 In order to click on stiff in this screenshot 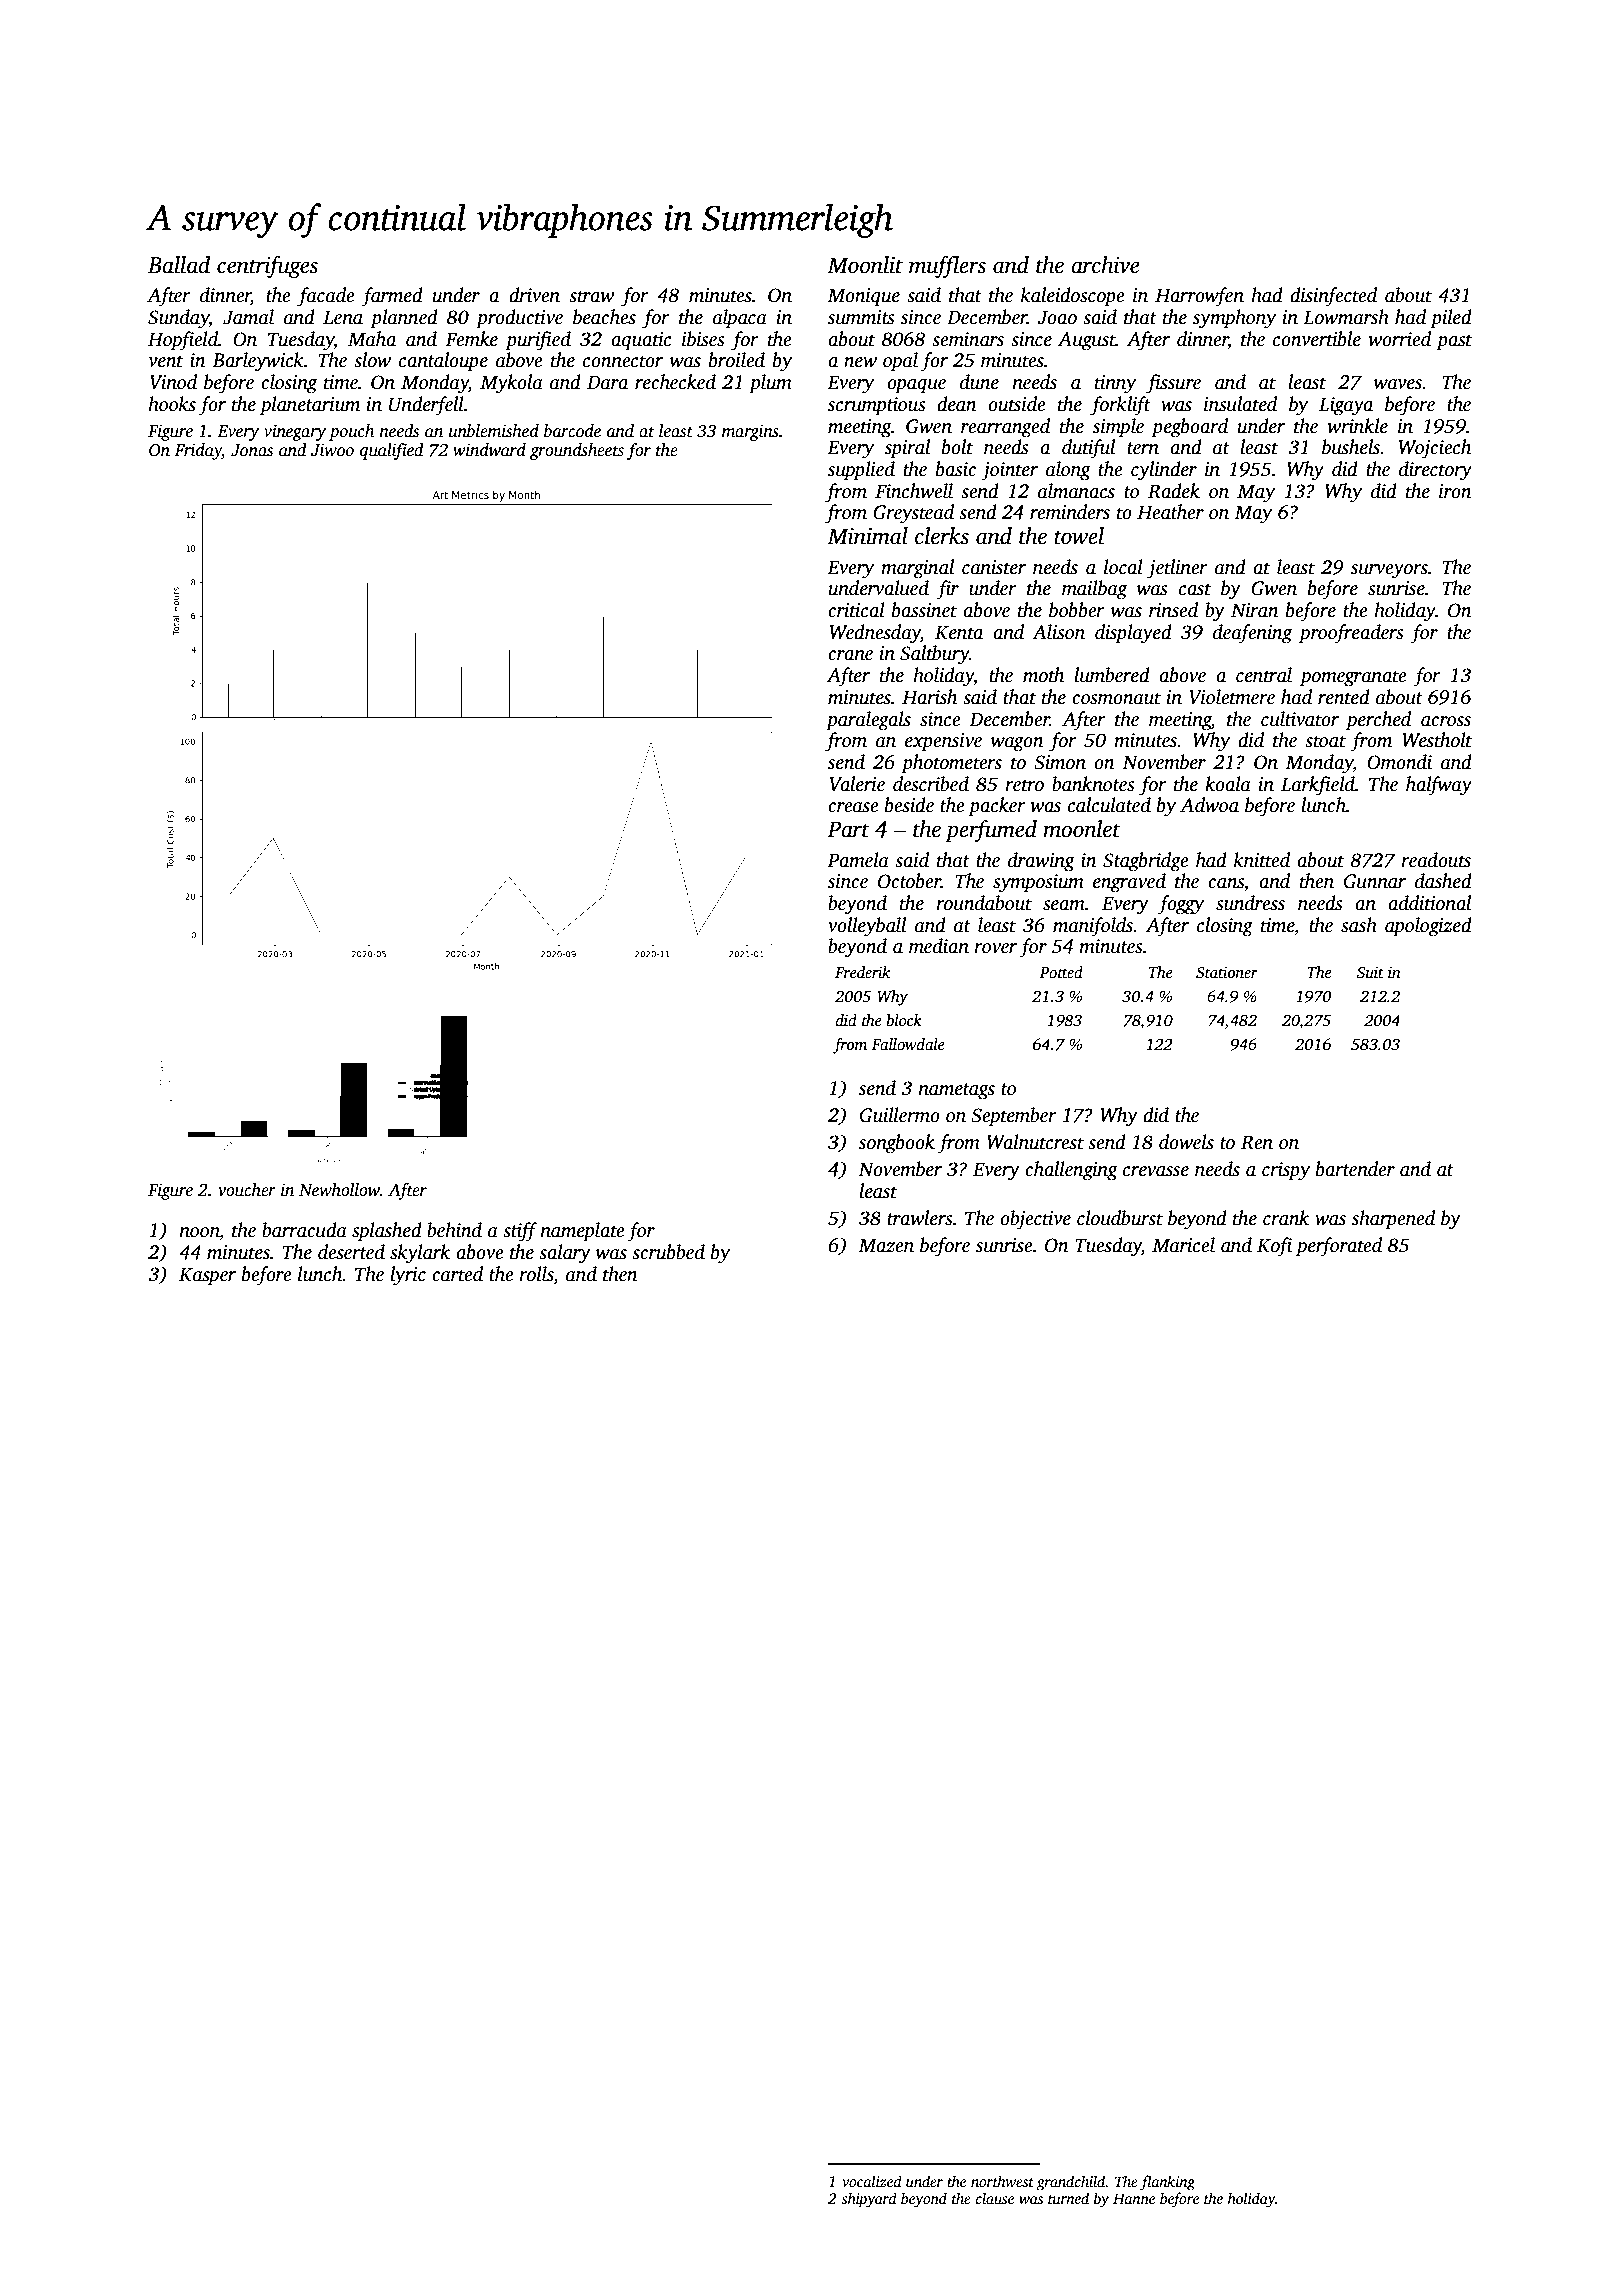, I will do `click(520, 1232)`.
